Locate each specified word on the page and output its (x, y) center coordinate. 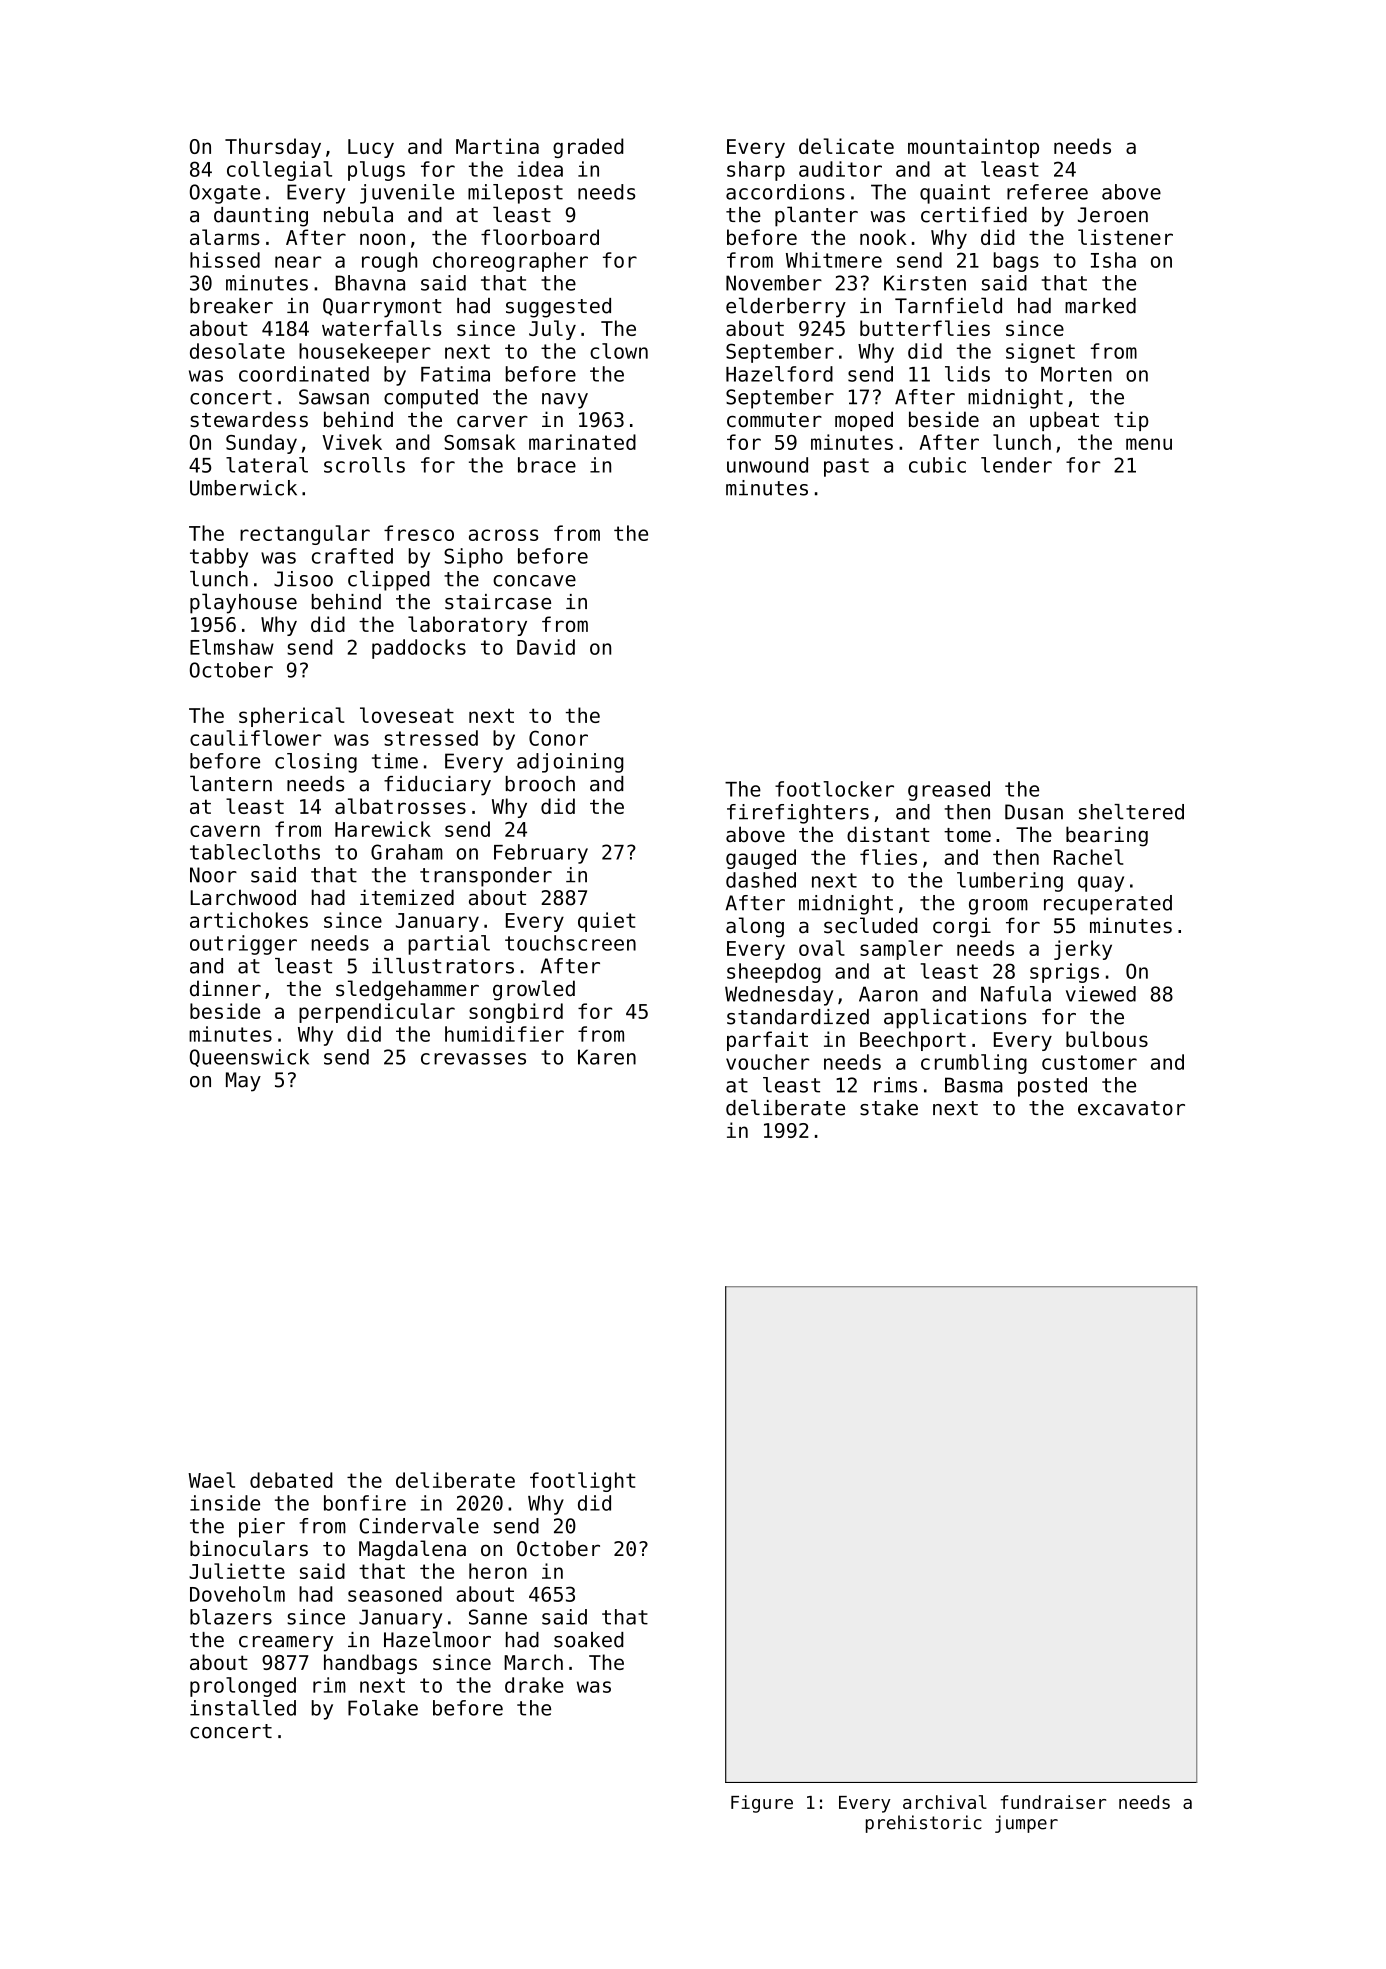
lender (1016, 465)
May (243, 1082)
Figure (762, 1804)
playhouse (243, 603)
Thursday (273, 148)
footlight (583, 1482)
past (846, 467)
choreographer (510, 262)
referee (1047, 192)
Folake (383, 1708)
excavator (1131, 1108)
